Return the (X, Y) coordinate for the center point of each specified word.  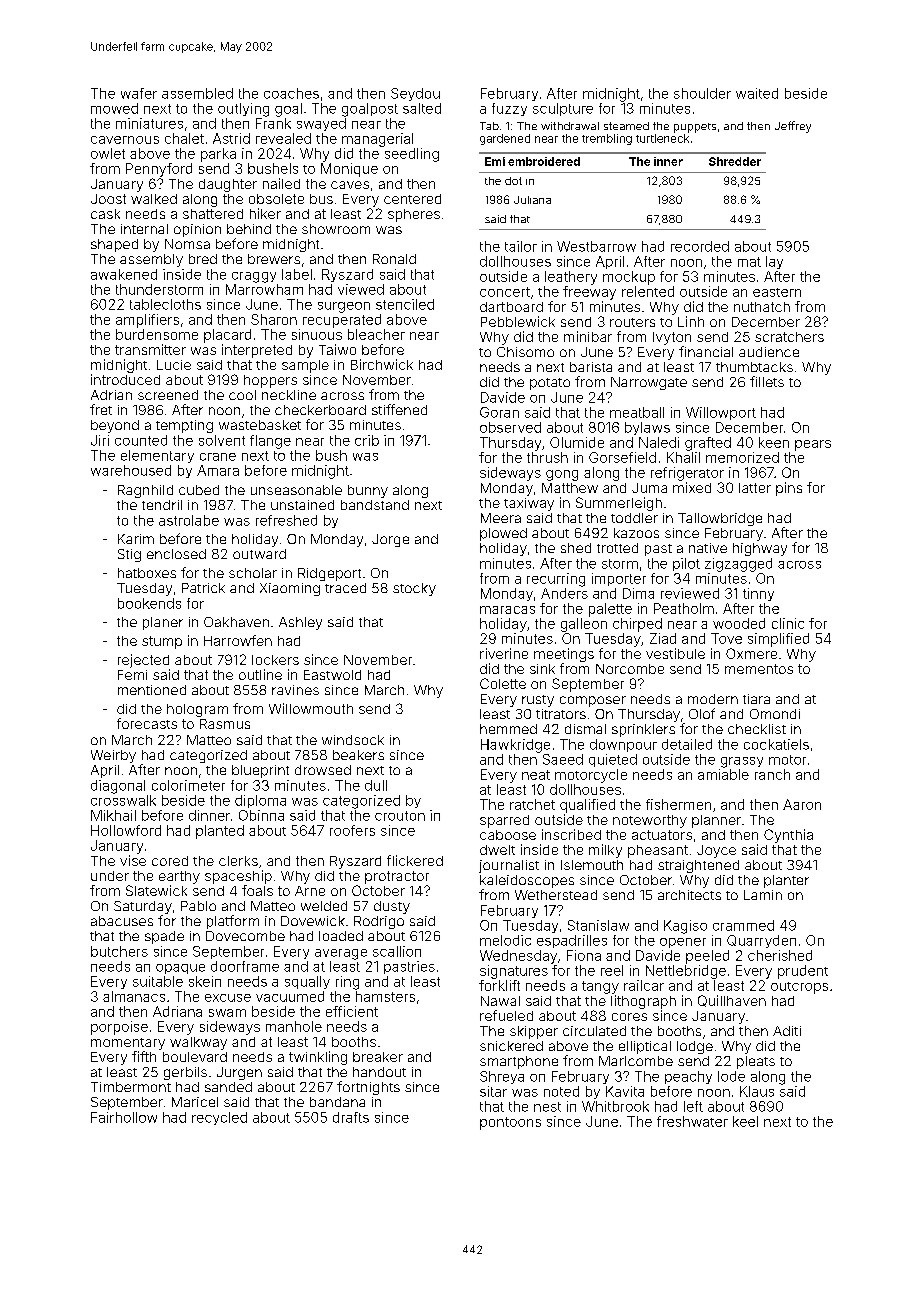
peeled (707, 957)
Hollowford (126, 830)
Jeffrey (793, 127)
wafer (139, 93)
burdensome (157, 334)
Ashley (300, 623)
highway (760, 549)
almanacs (134, 996)
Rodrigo (379, 922)
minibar (588, 336)
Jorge (390, 540)
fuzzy (509, 109)
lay (774, 262)
